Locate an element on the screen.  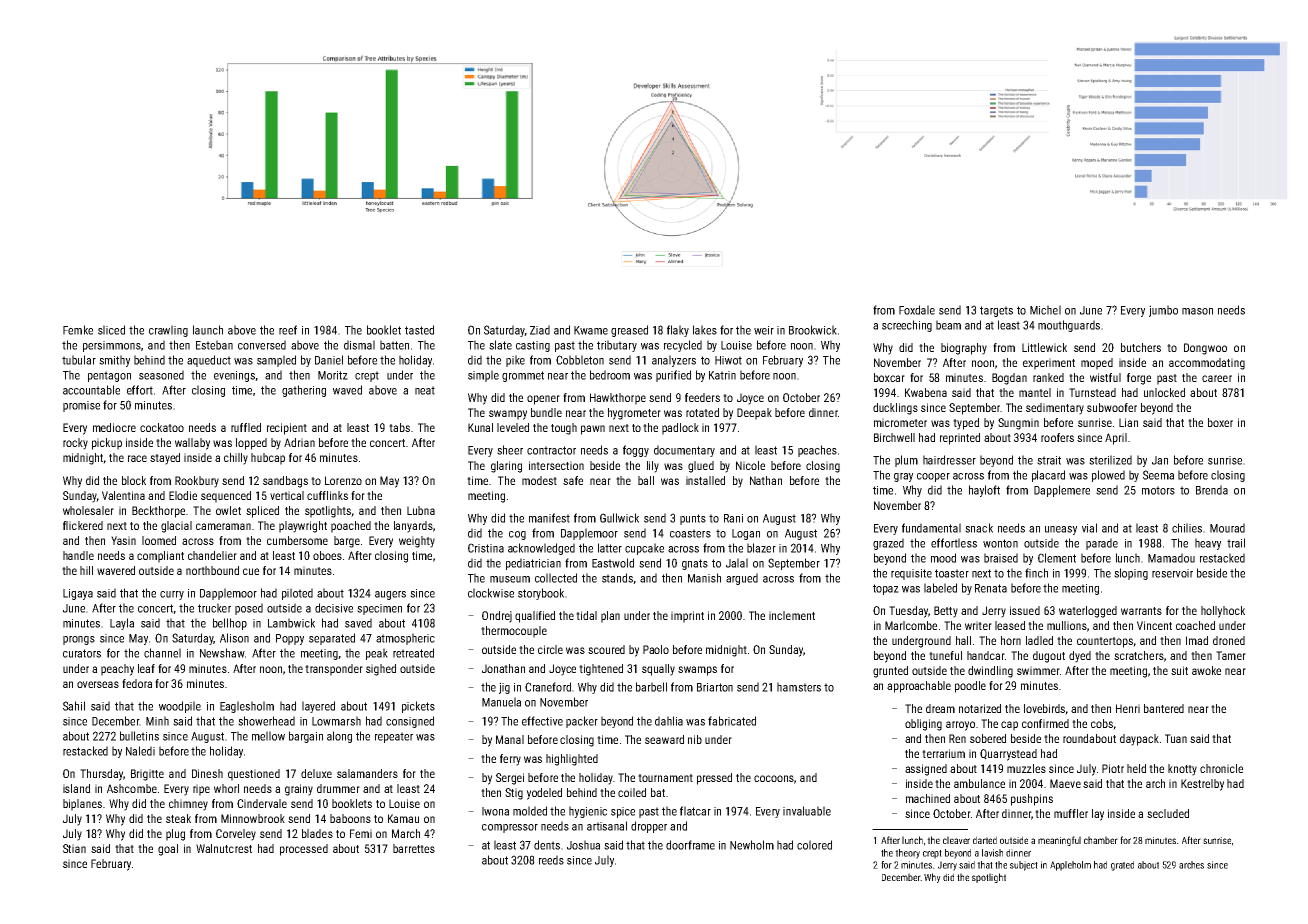
reprinted is located at coordinates (960, 439).
